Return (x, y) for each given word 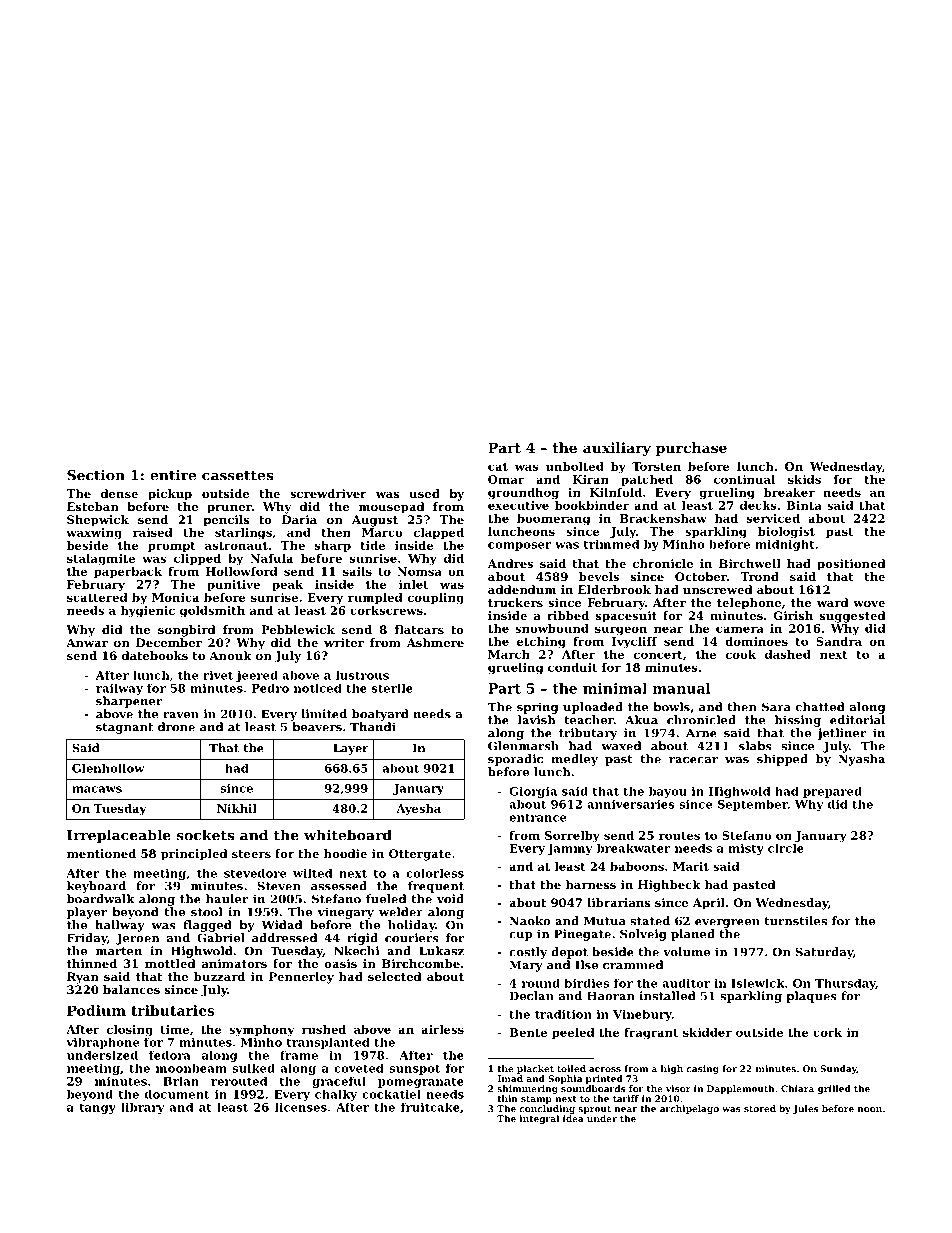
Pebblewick (298, 629)
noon (870, 1109)
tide (373, 545)
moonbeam (191, 1068)
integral (539, 1119)
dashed (788, 654)
